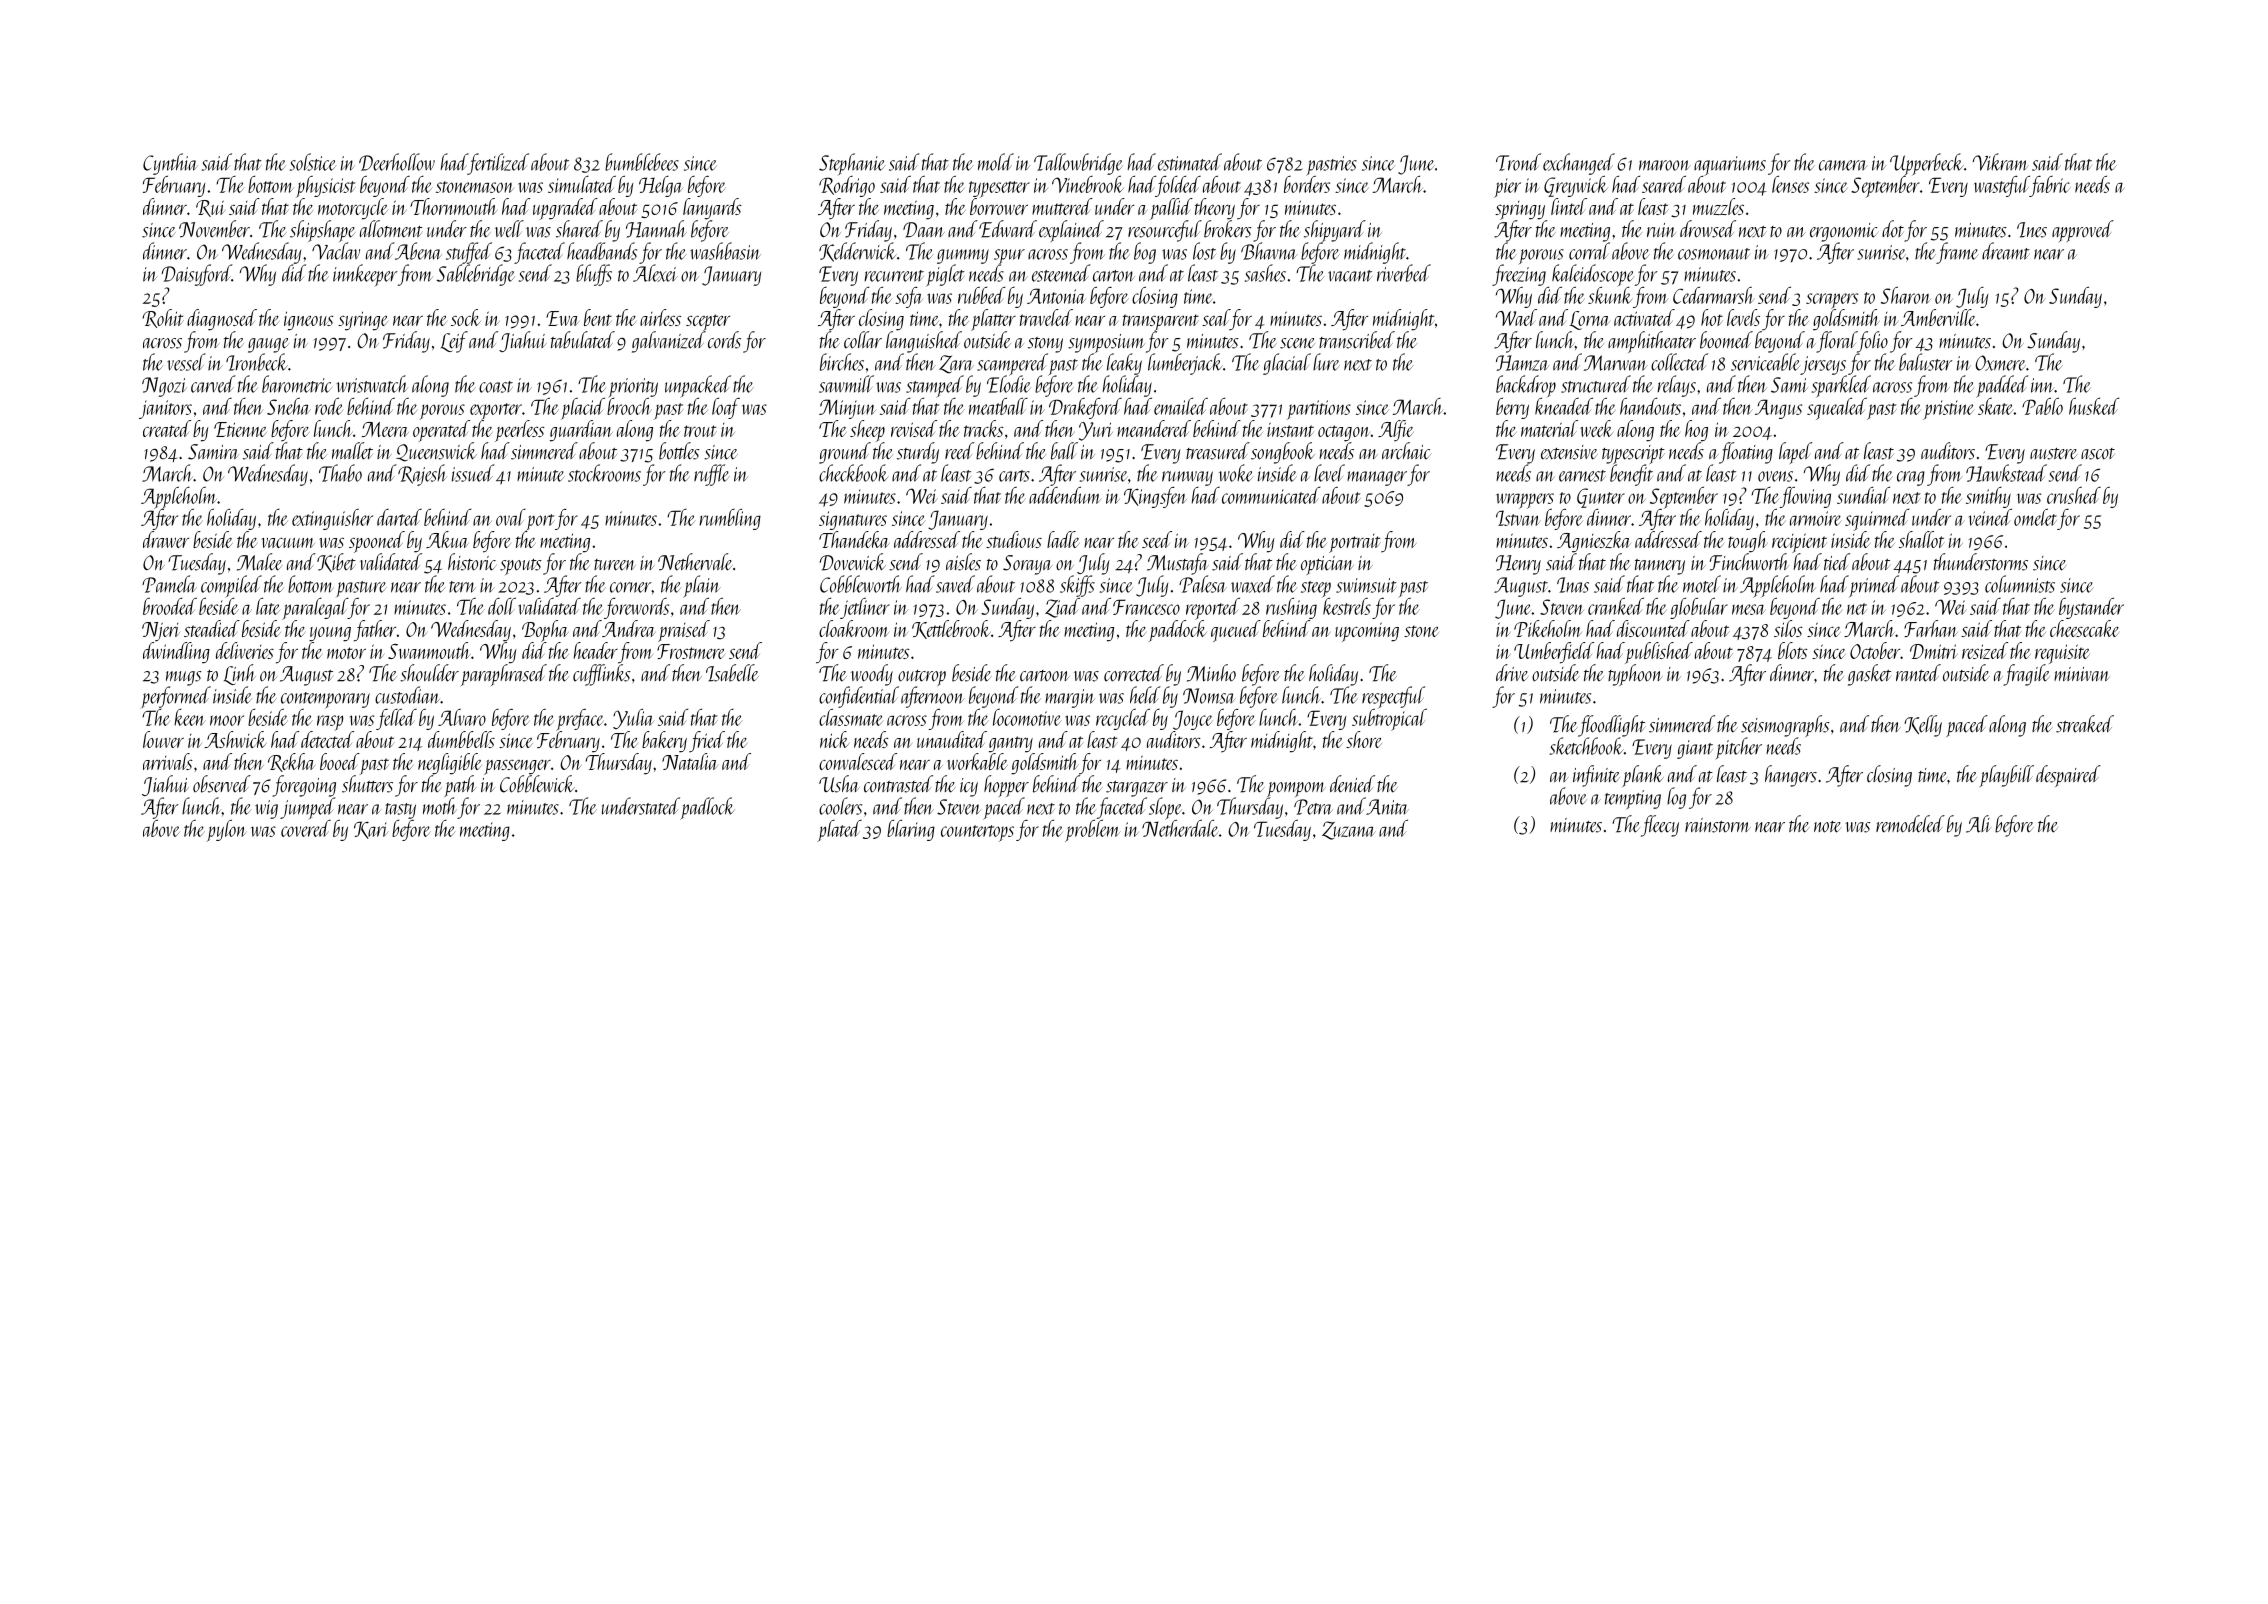  Describe the element at coordinates (537, 784) in the page. I see `Cobblewick` at that location.
